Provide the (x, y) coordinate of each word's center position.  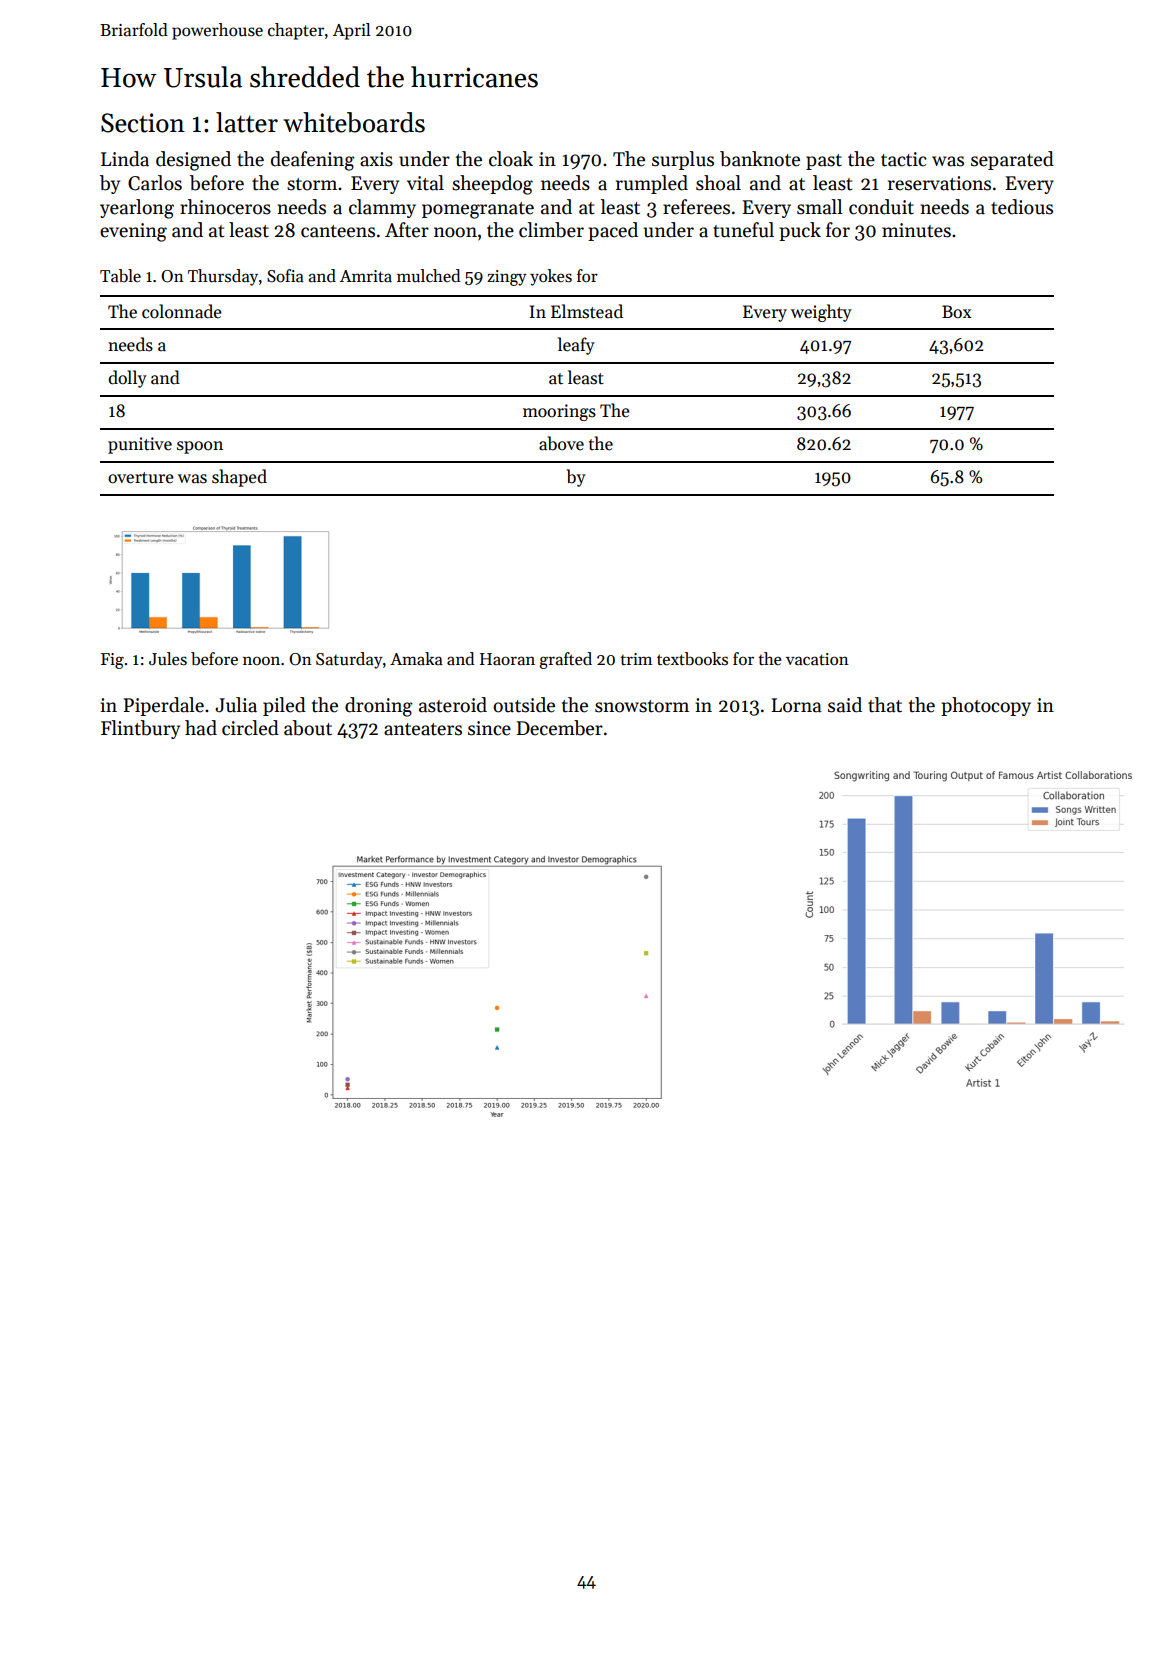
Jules (168, 659)
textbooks (692, 659)
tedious (1022, 207)
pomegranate (478, 210)
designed (193, 161)
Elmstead (587, 311)
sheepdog (492, 185)
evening (133, 232)
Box (956, 312)
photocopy (986, 706)
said (845, 705)
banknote (760, 159)
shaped (239, 478)
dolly (127, 379)
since (489, 728)
